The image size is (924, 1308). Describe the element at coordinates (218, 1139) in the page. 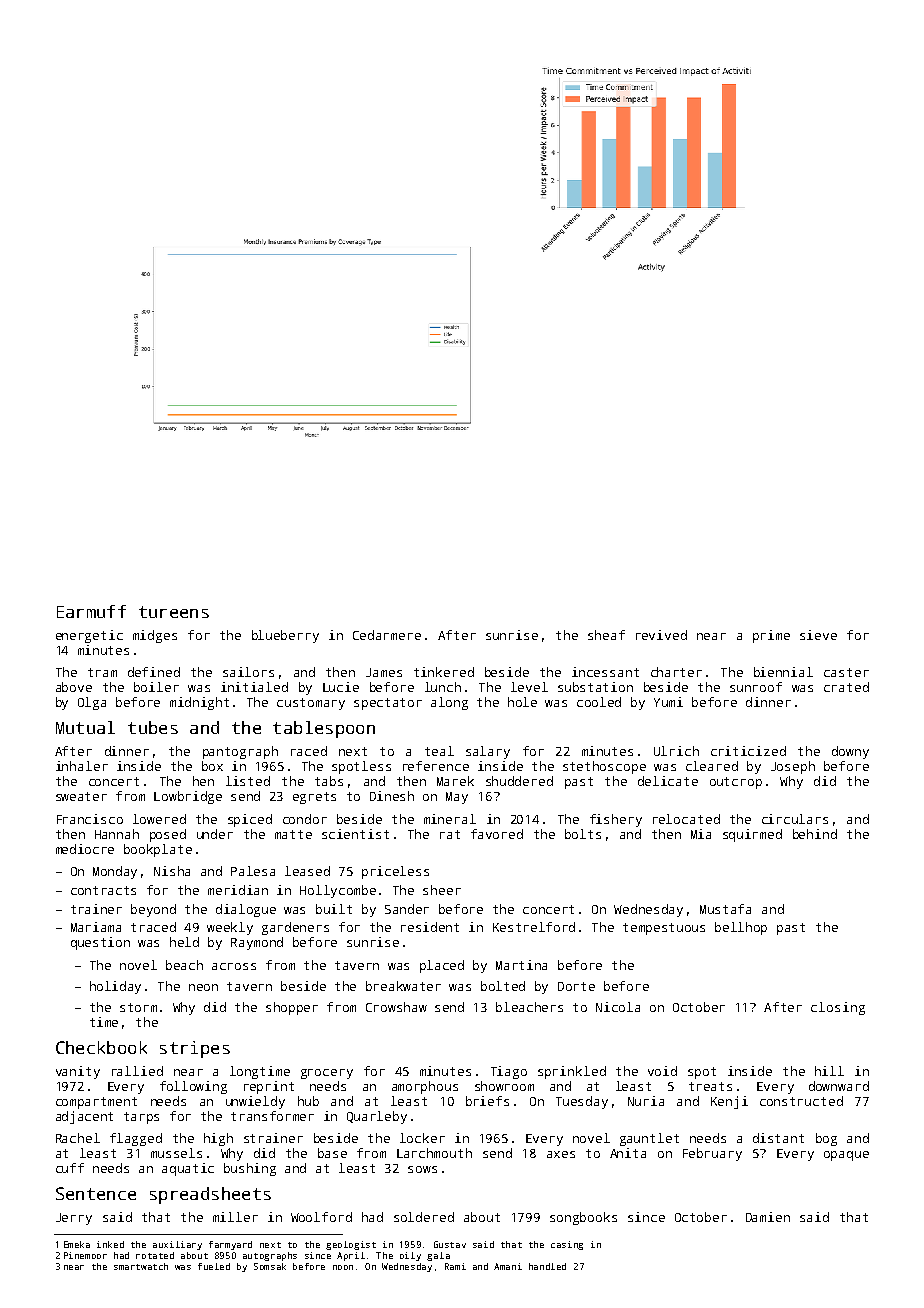

I see `high` at that location.
